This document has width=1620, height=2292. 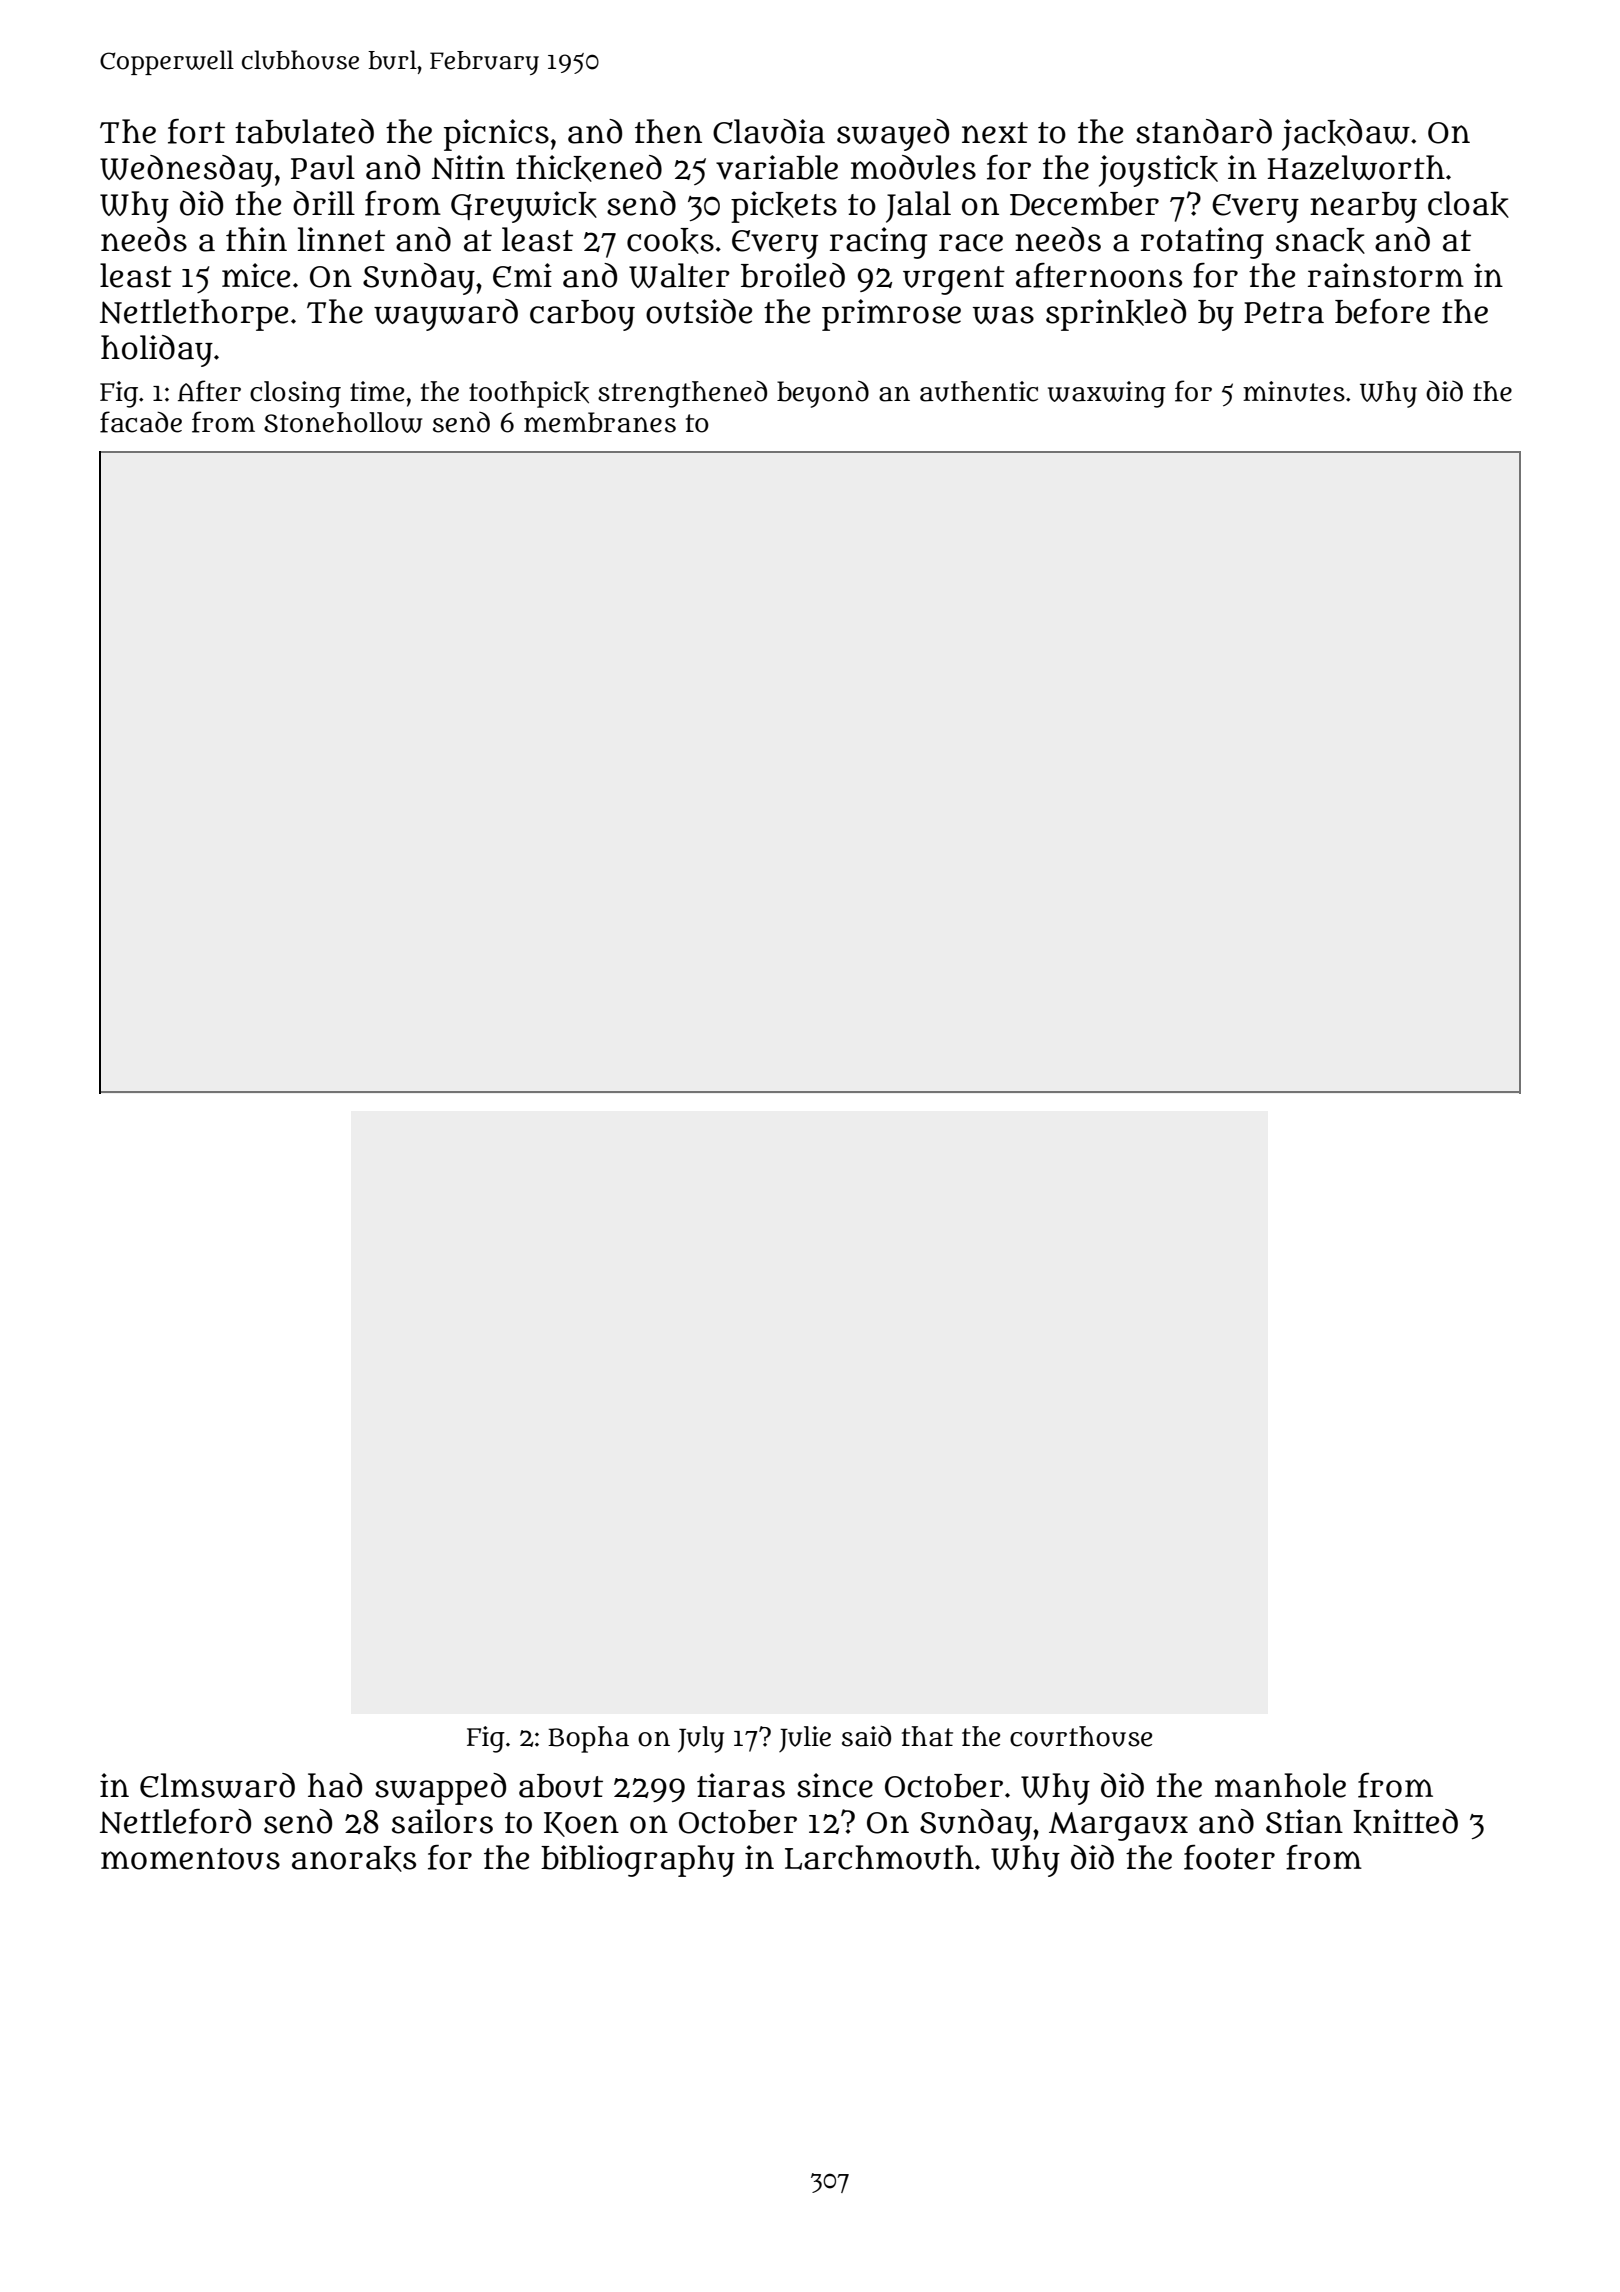 What do you see at coordinates (1405, 1822) in the document?
I see `knitted` at bounding box center [1405, 1822].
